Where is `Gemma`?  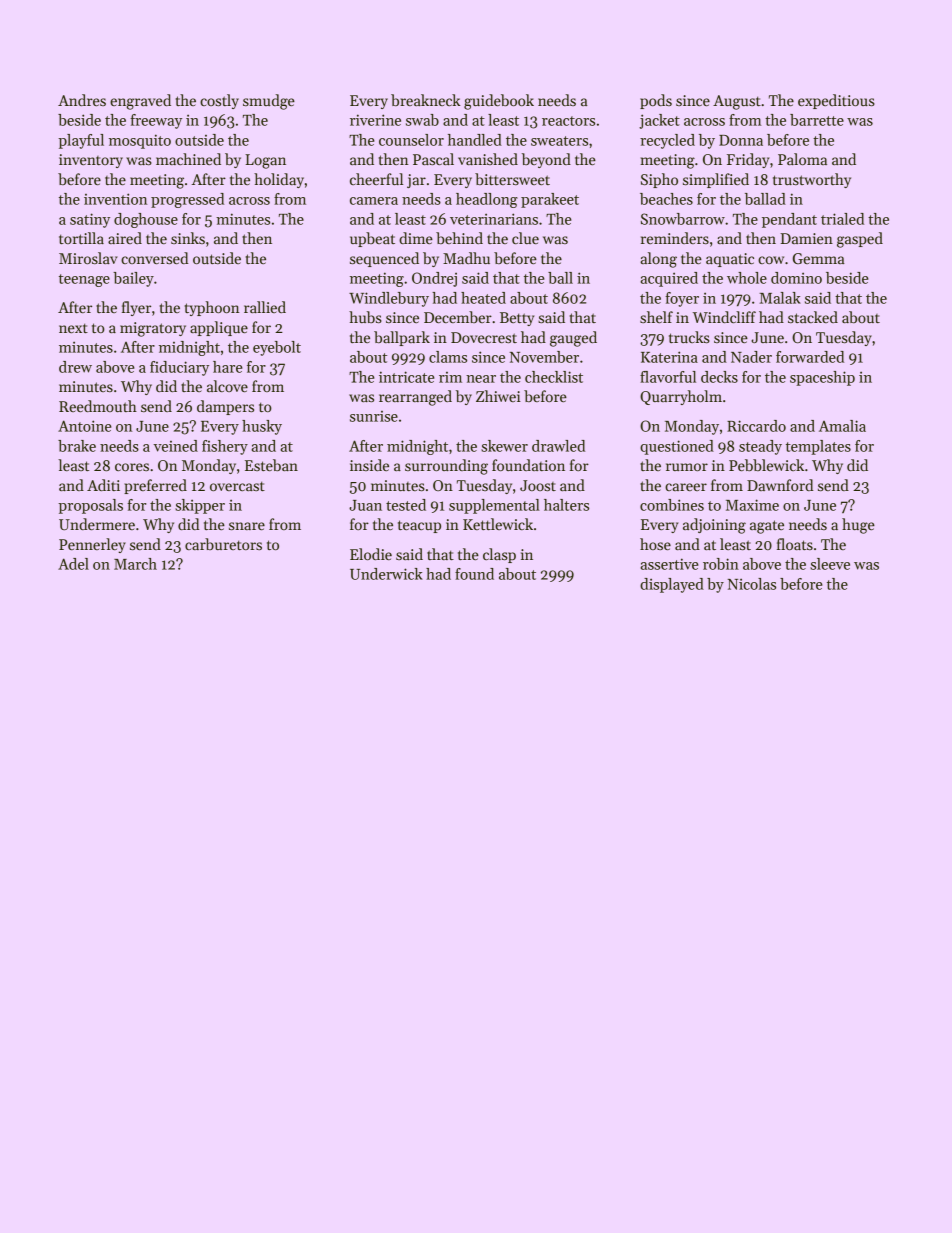 Gemma is located at coordinates (819, 258).
